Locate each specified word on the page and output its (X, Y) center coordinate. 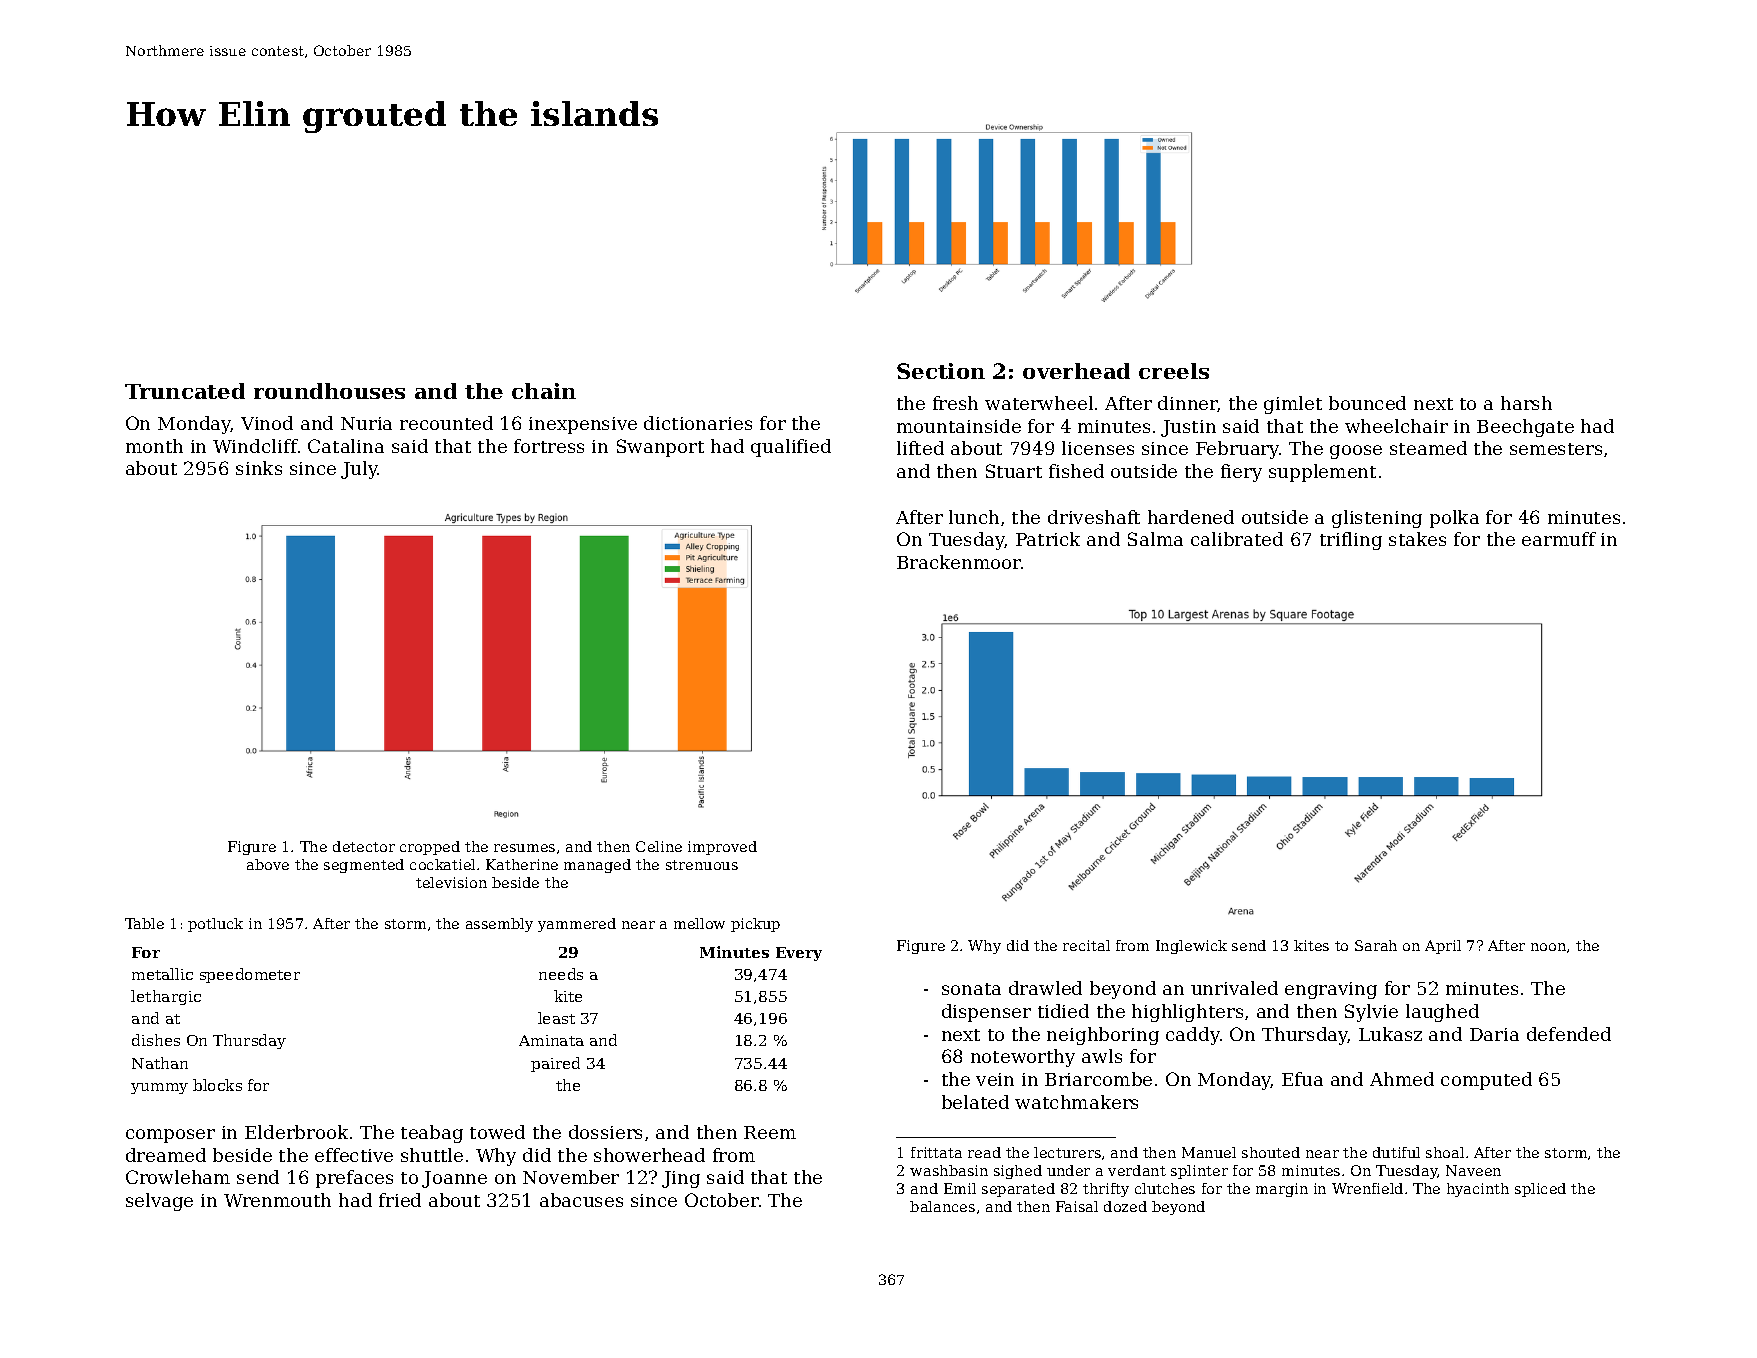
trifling (1351, 541)
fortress (549, 446)
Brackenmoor (959, 562)
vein (995, 1079)
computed (1486, 1081)
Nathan (160, 1063)
